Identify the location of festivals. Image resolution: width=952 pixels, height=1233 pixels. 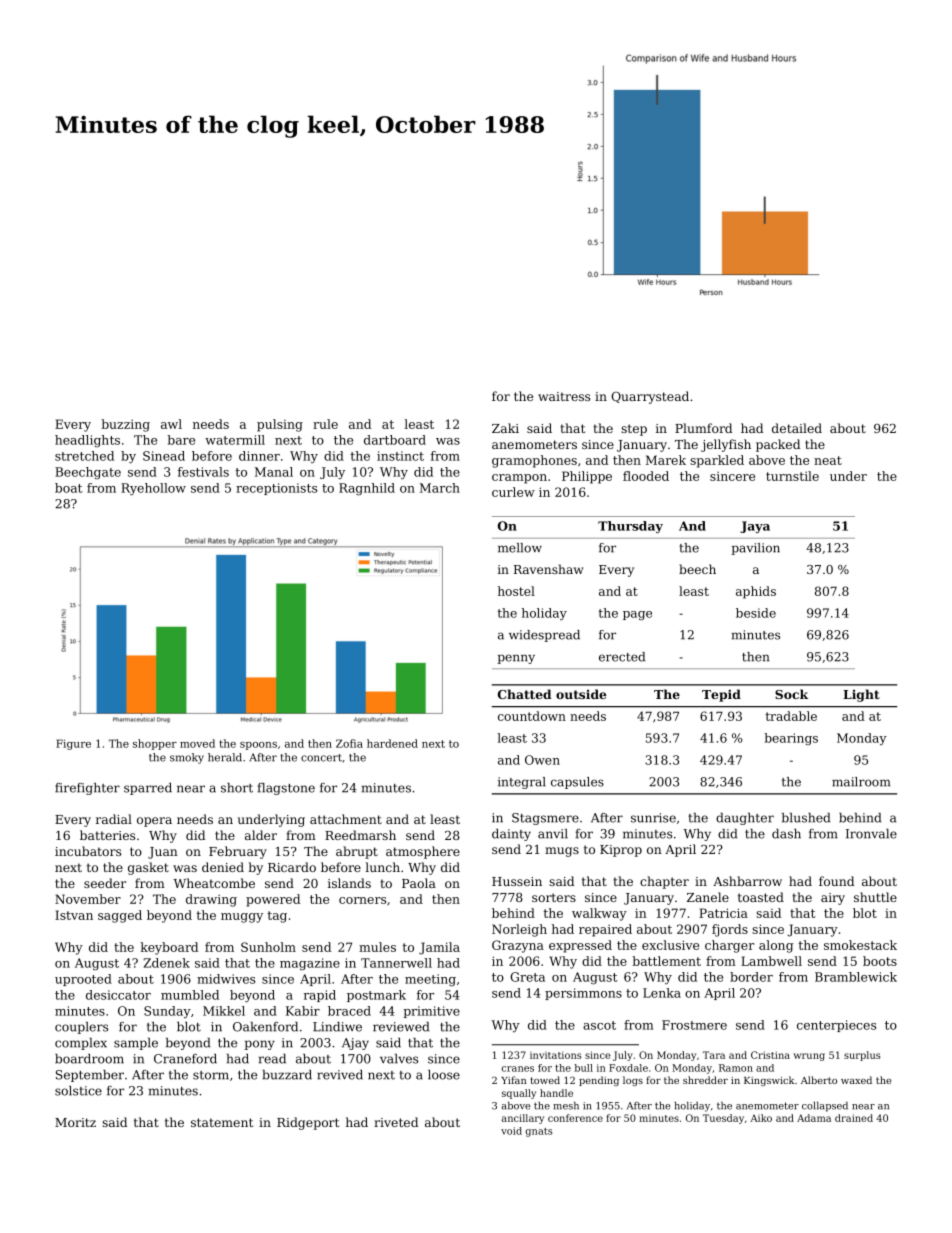
(203, 472).
